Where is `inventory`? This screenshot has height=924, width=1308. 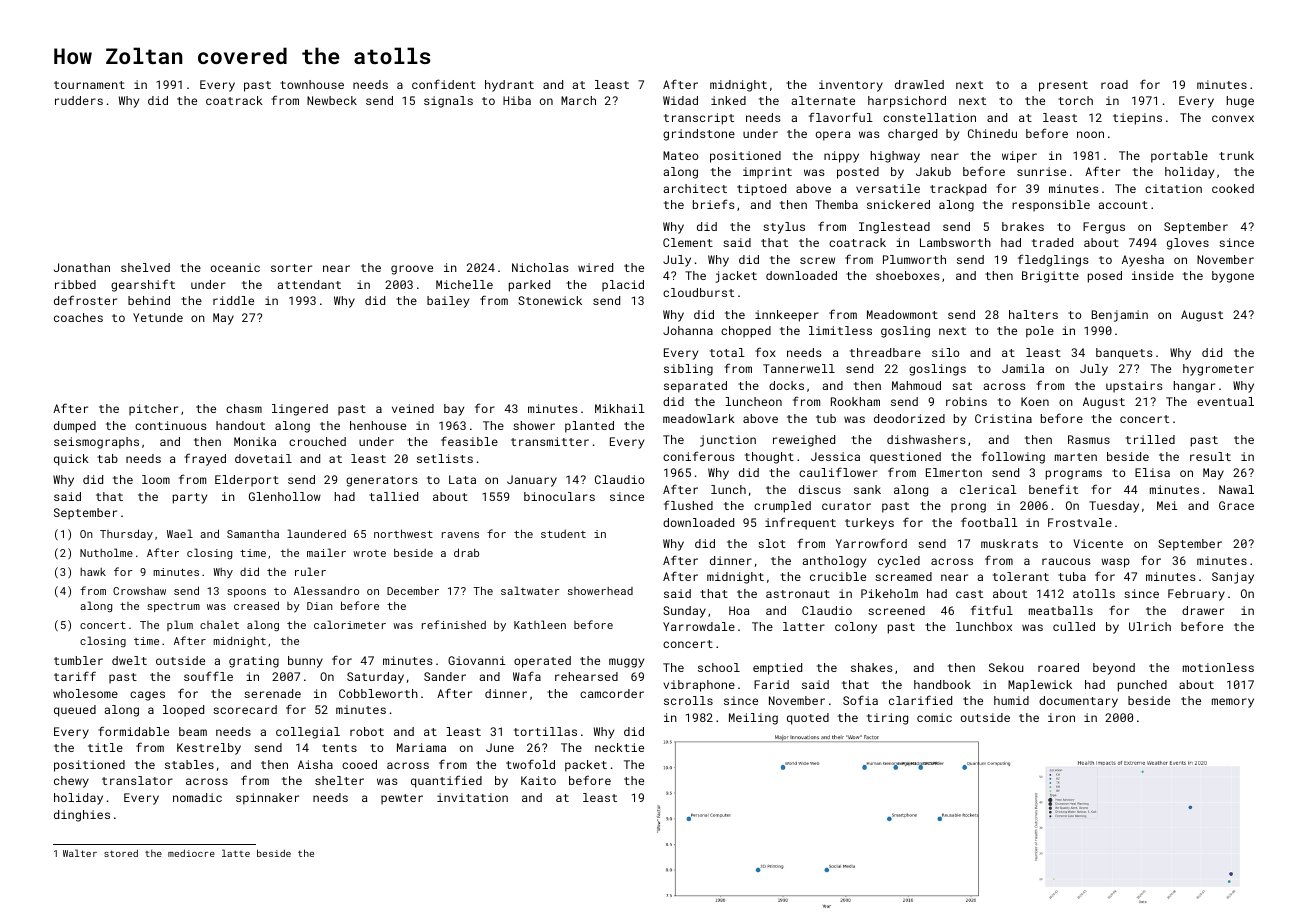
inventory is located at coordinates (851, 86).
